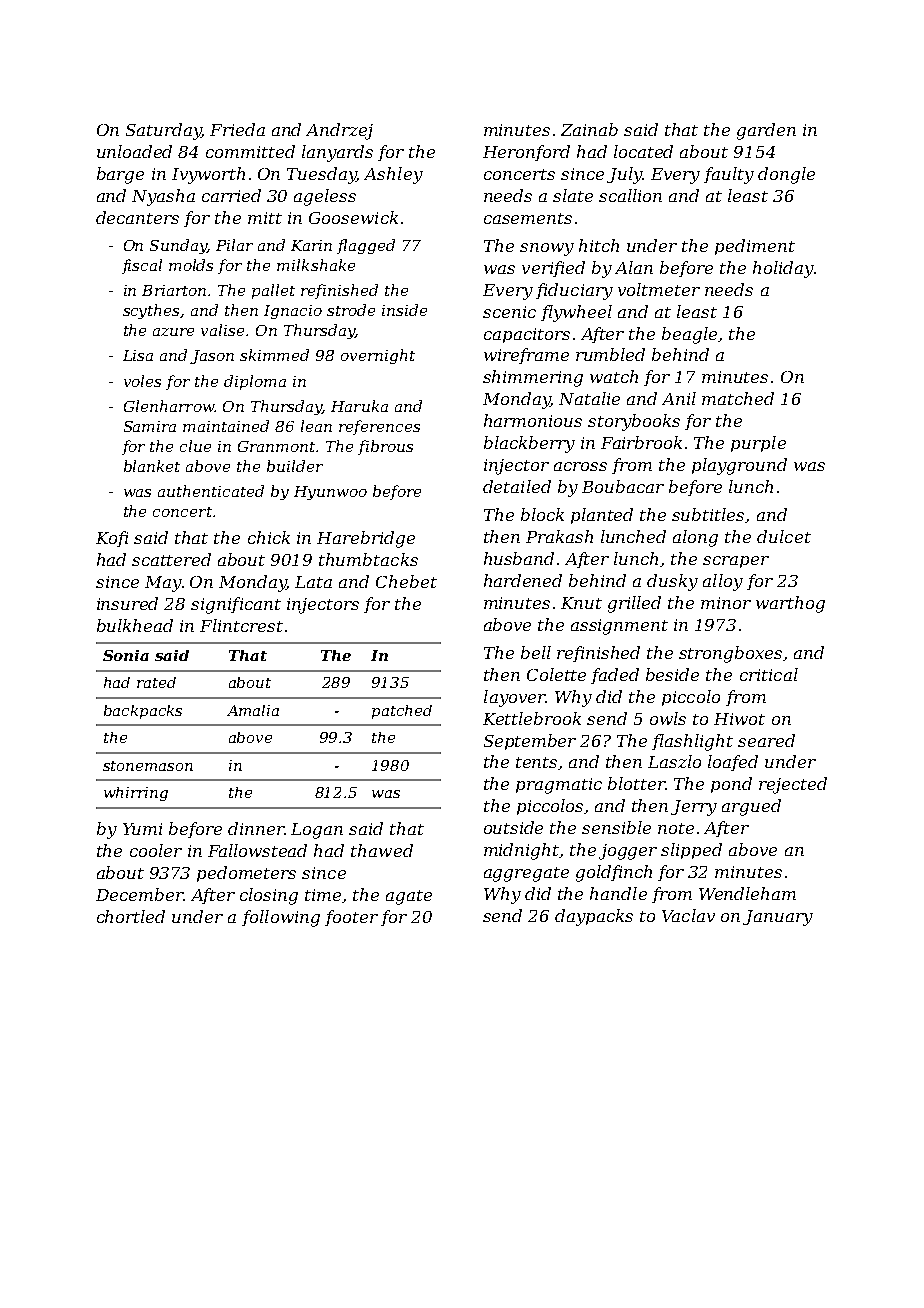  What do you see at coordinates (339, 131) in the page?
I see `Andrzej` at bounding box center [339, 131].
